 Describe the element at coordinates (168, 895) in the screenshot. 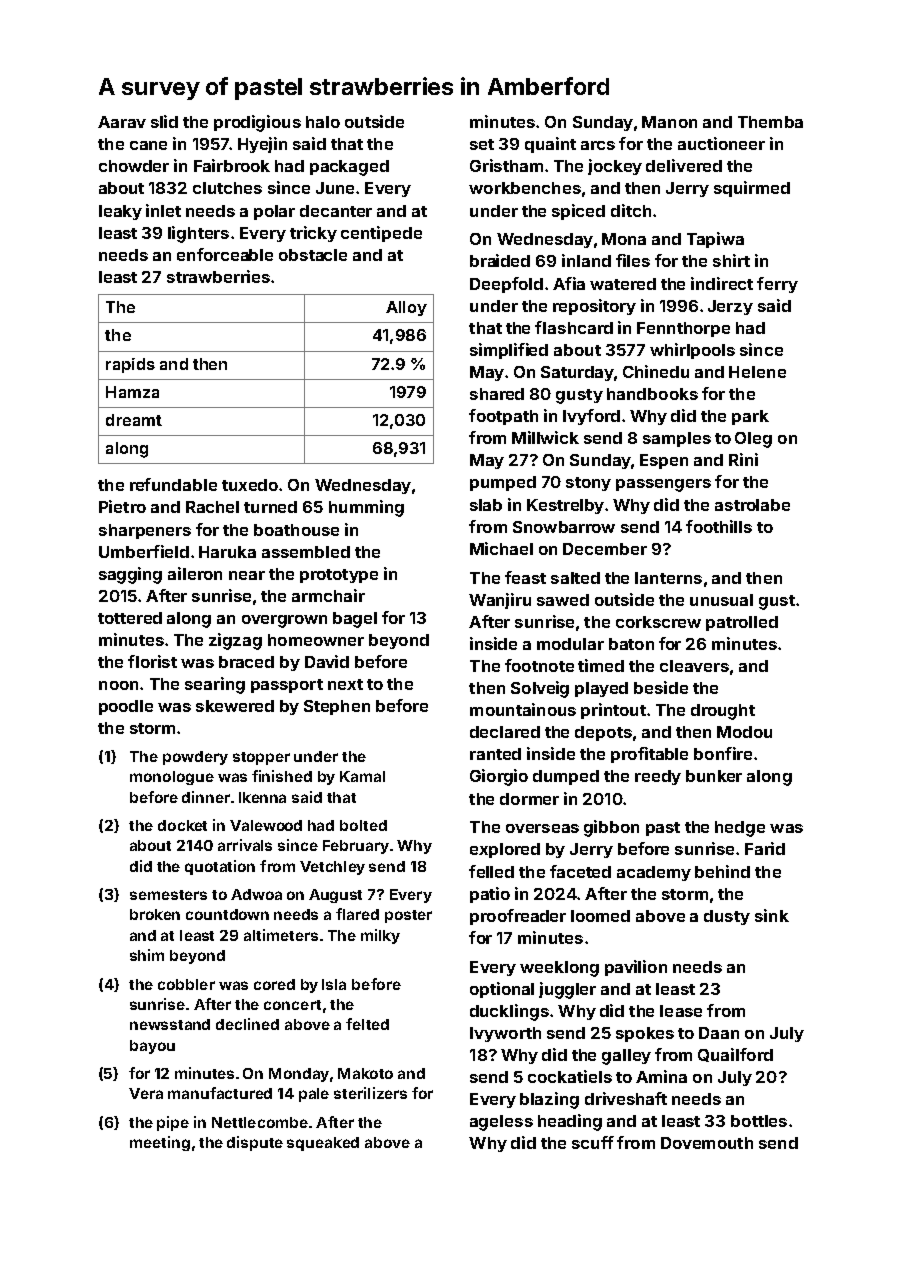

I see `semesters` at that location.
